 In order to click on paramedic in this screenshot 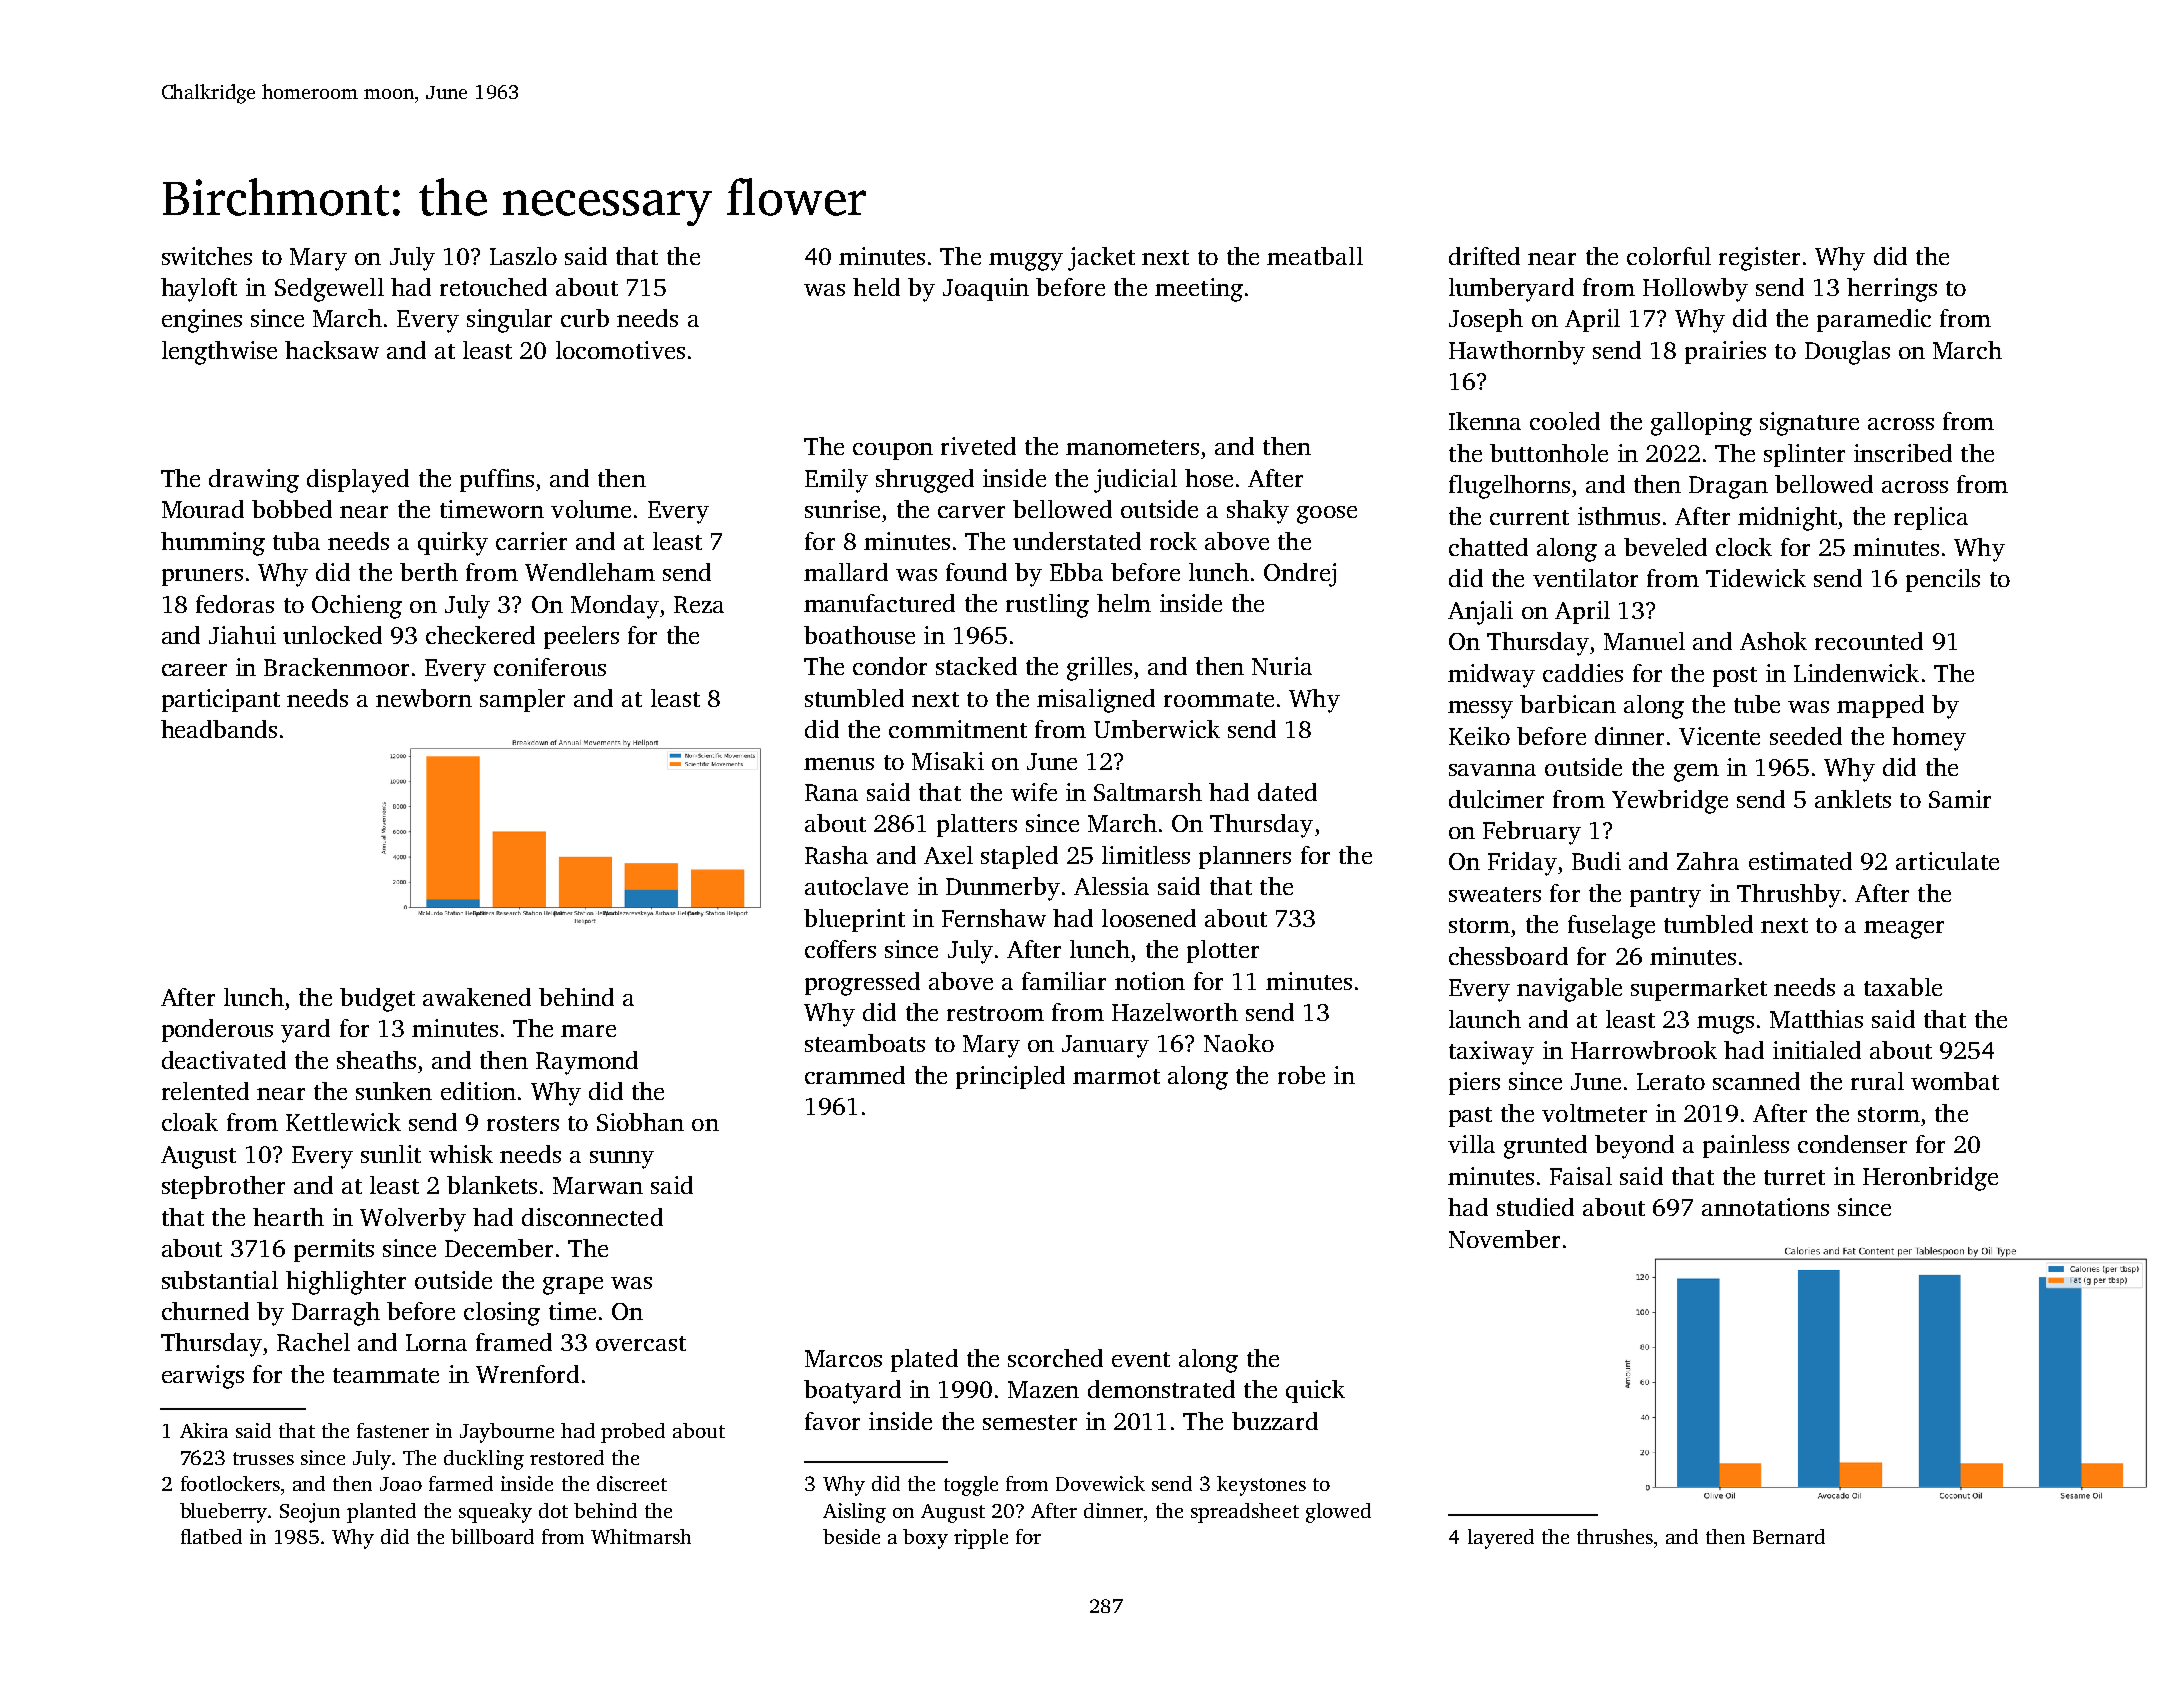, I will do `click(1874, 320)`.
